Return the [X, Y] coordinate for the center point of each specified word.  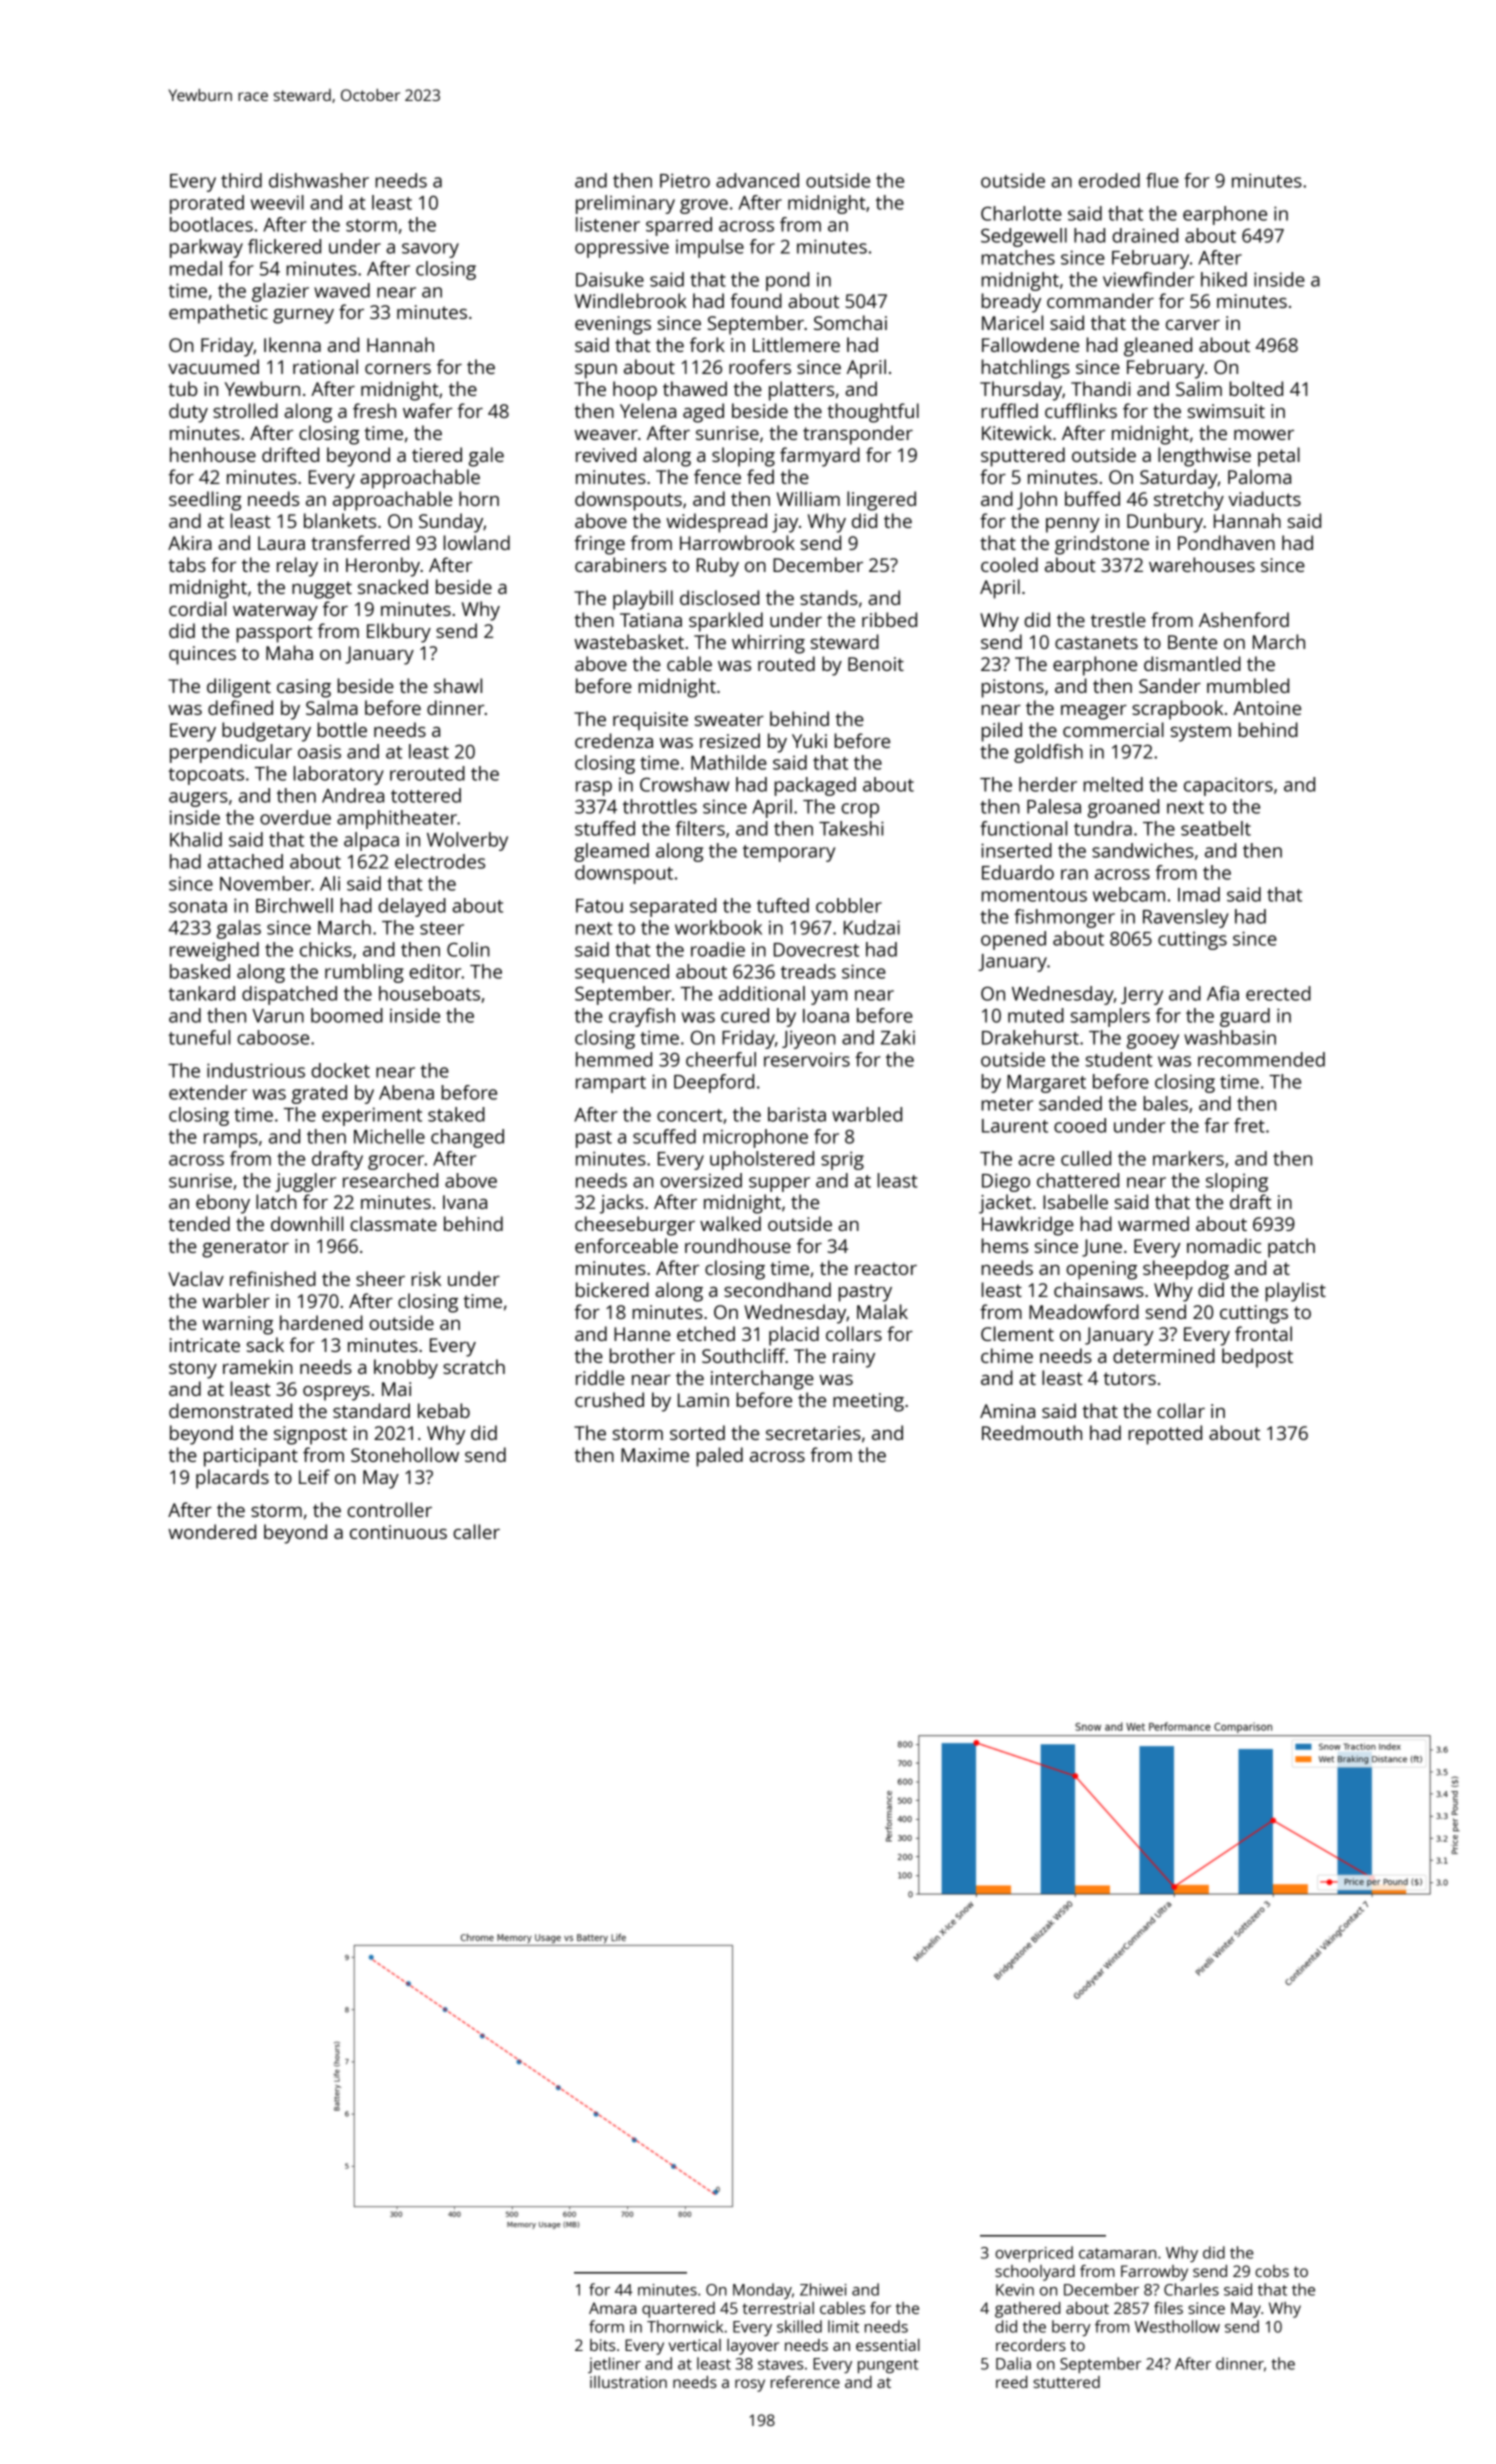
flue [1162, 180]
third [241, 180]
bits [602, 2345]
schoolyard [1035, 2273]
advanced [757, 180]
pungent [888, 2366]
